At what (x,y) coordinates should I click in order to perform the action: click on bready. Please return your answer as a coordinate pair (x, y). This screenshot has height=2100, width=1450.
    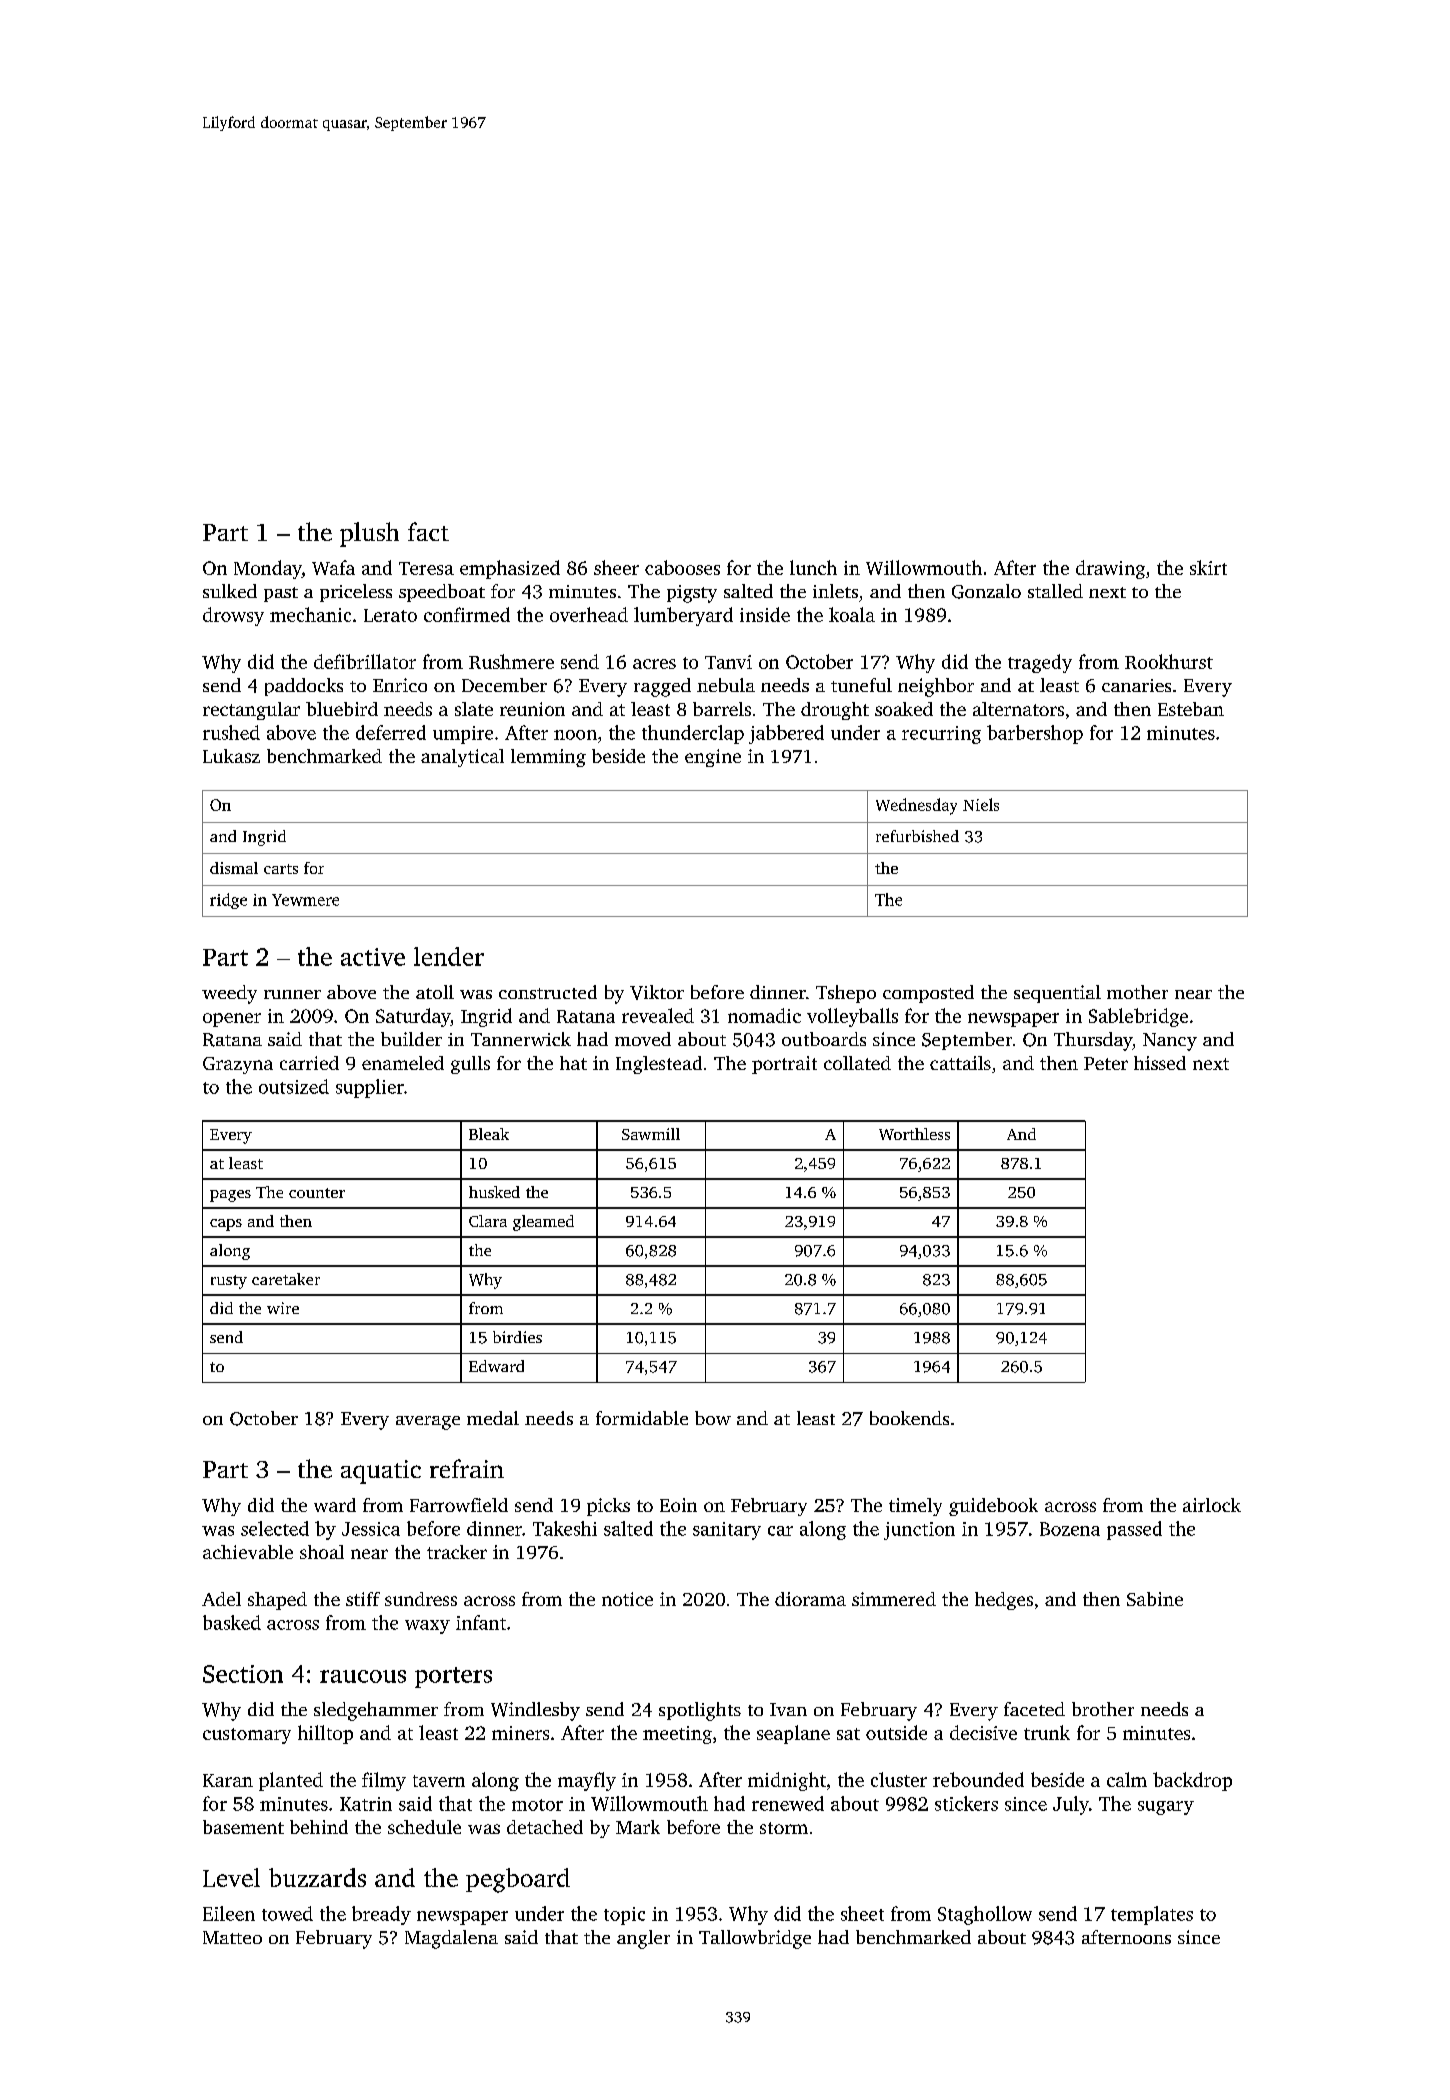
    Looking at the image, I should click on (381, 1915).
